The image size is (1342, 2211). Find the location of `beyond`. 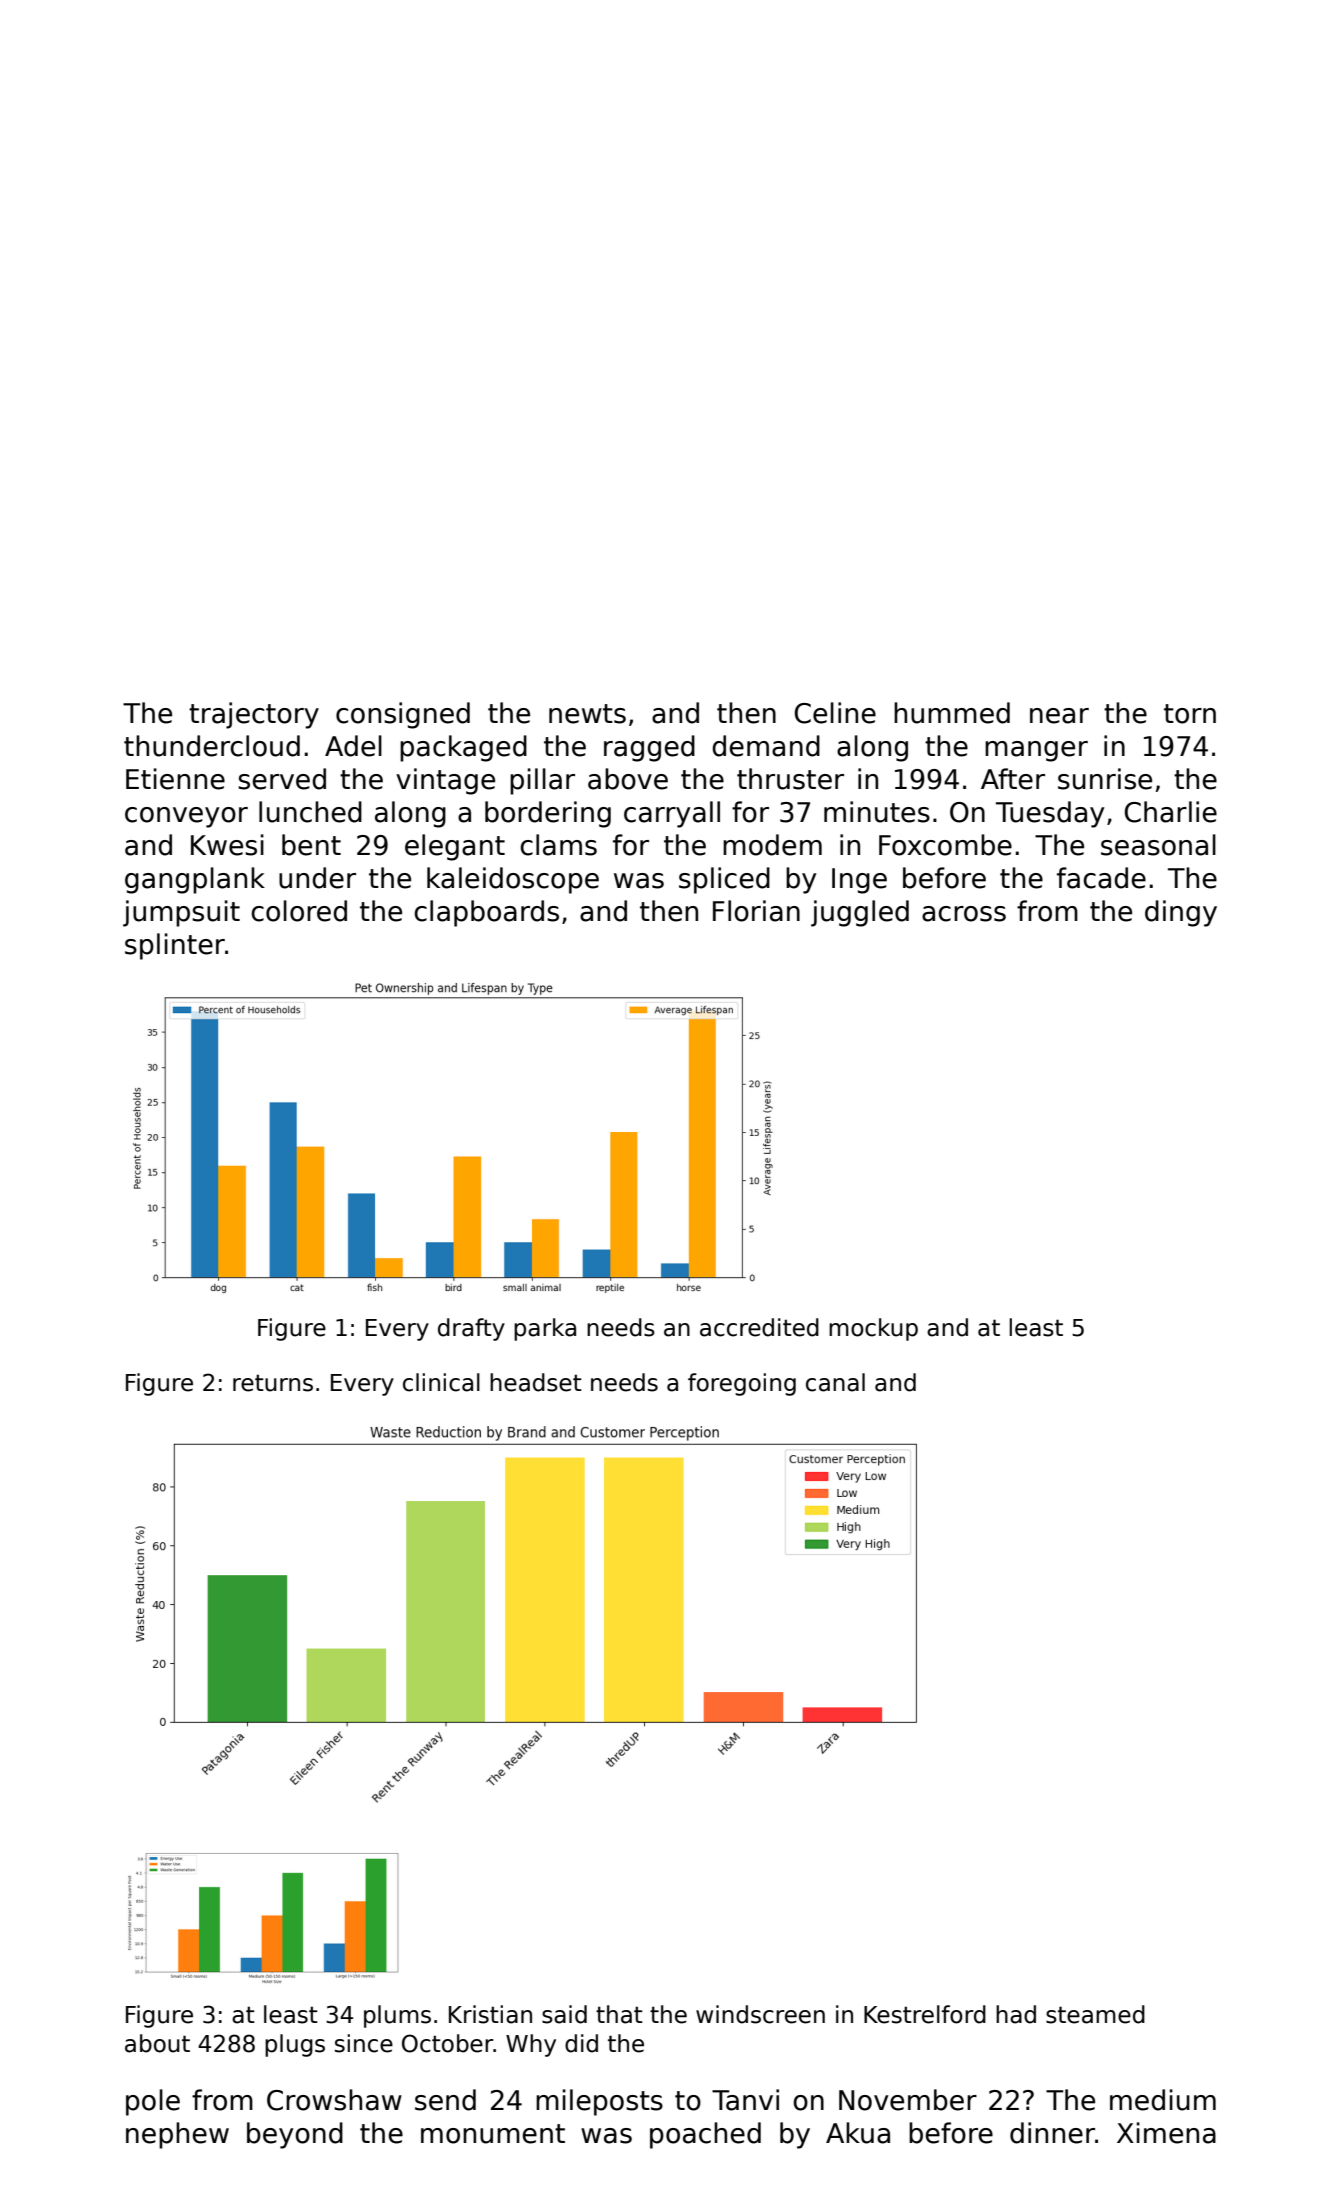

beyond is located at coordinates (295, 2135).
